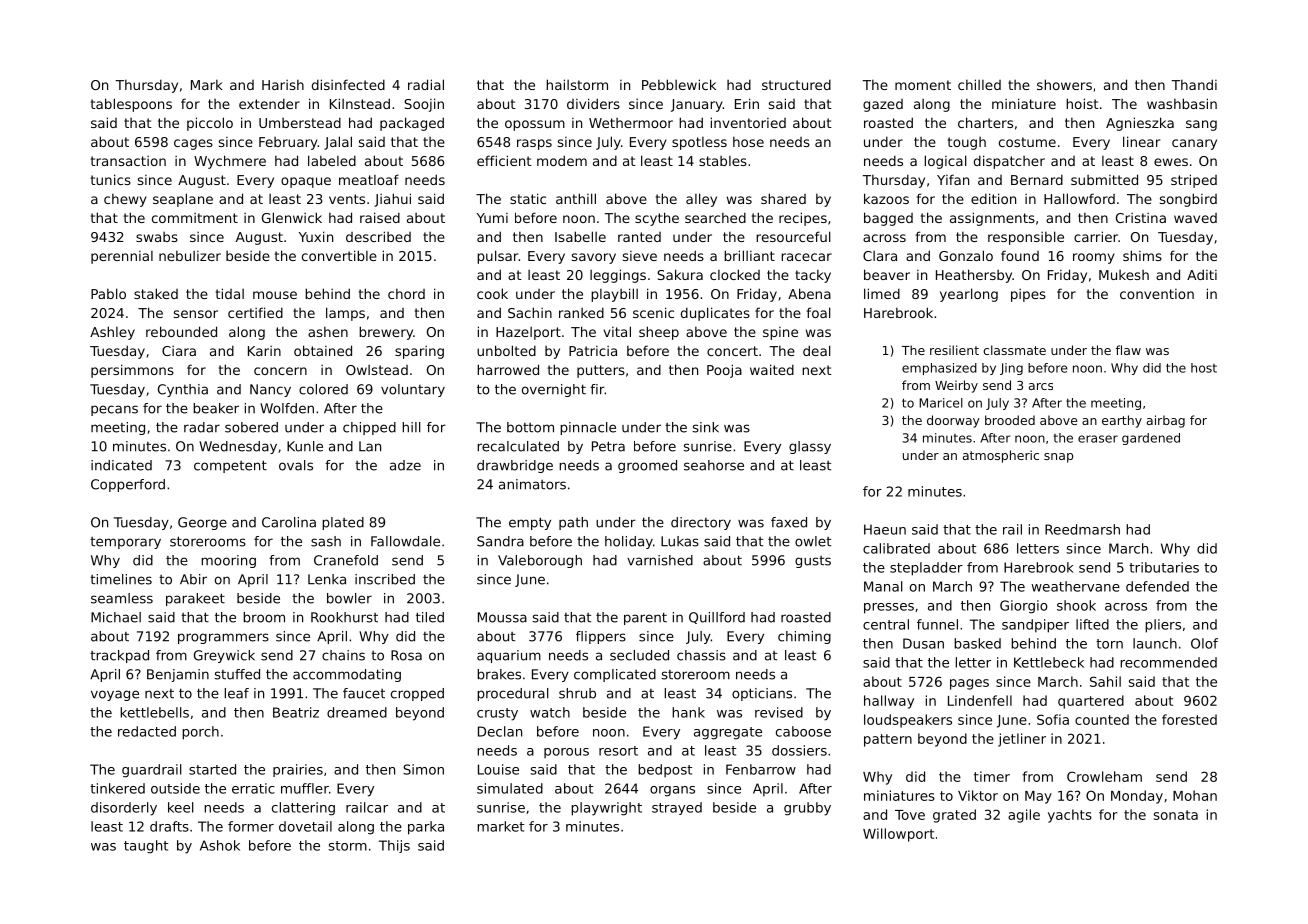  I want to click on tablespoons, so click(131, 105).
